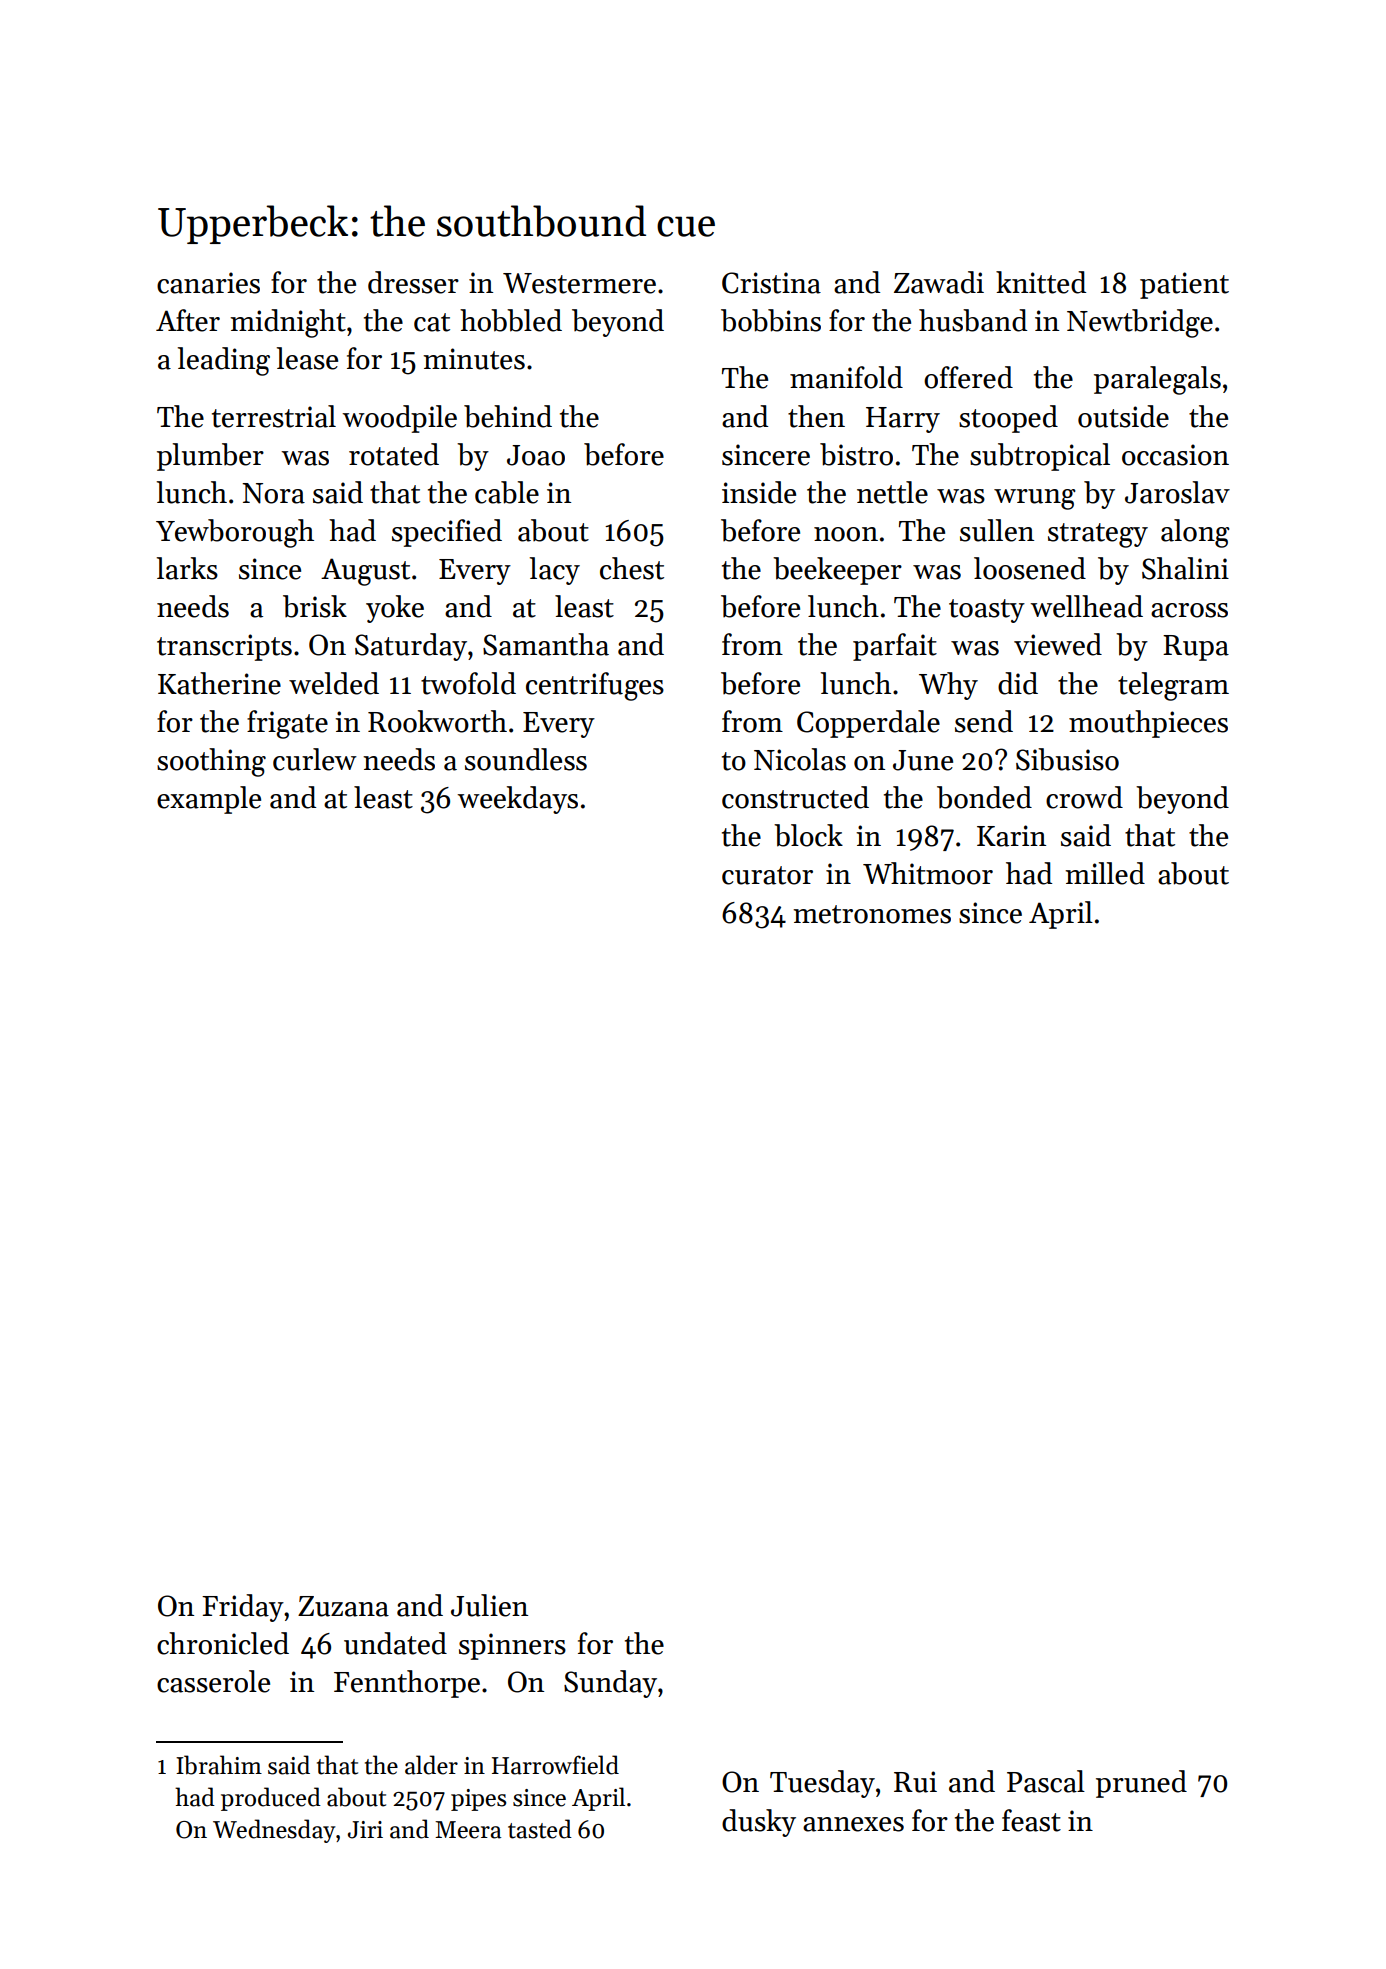  What do you see at coordinates (365, 1830) in the page?
I see `Jiri` at bounding box center [365, 1830].
